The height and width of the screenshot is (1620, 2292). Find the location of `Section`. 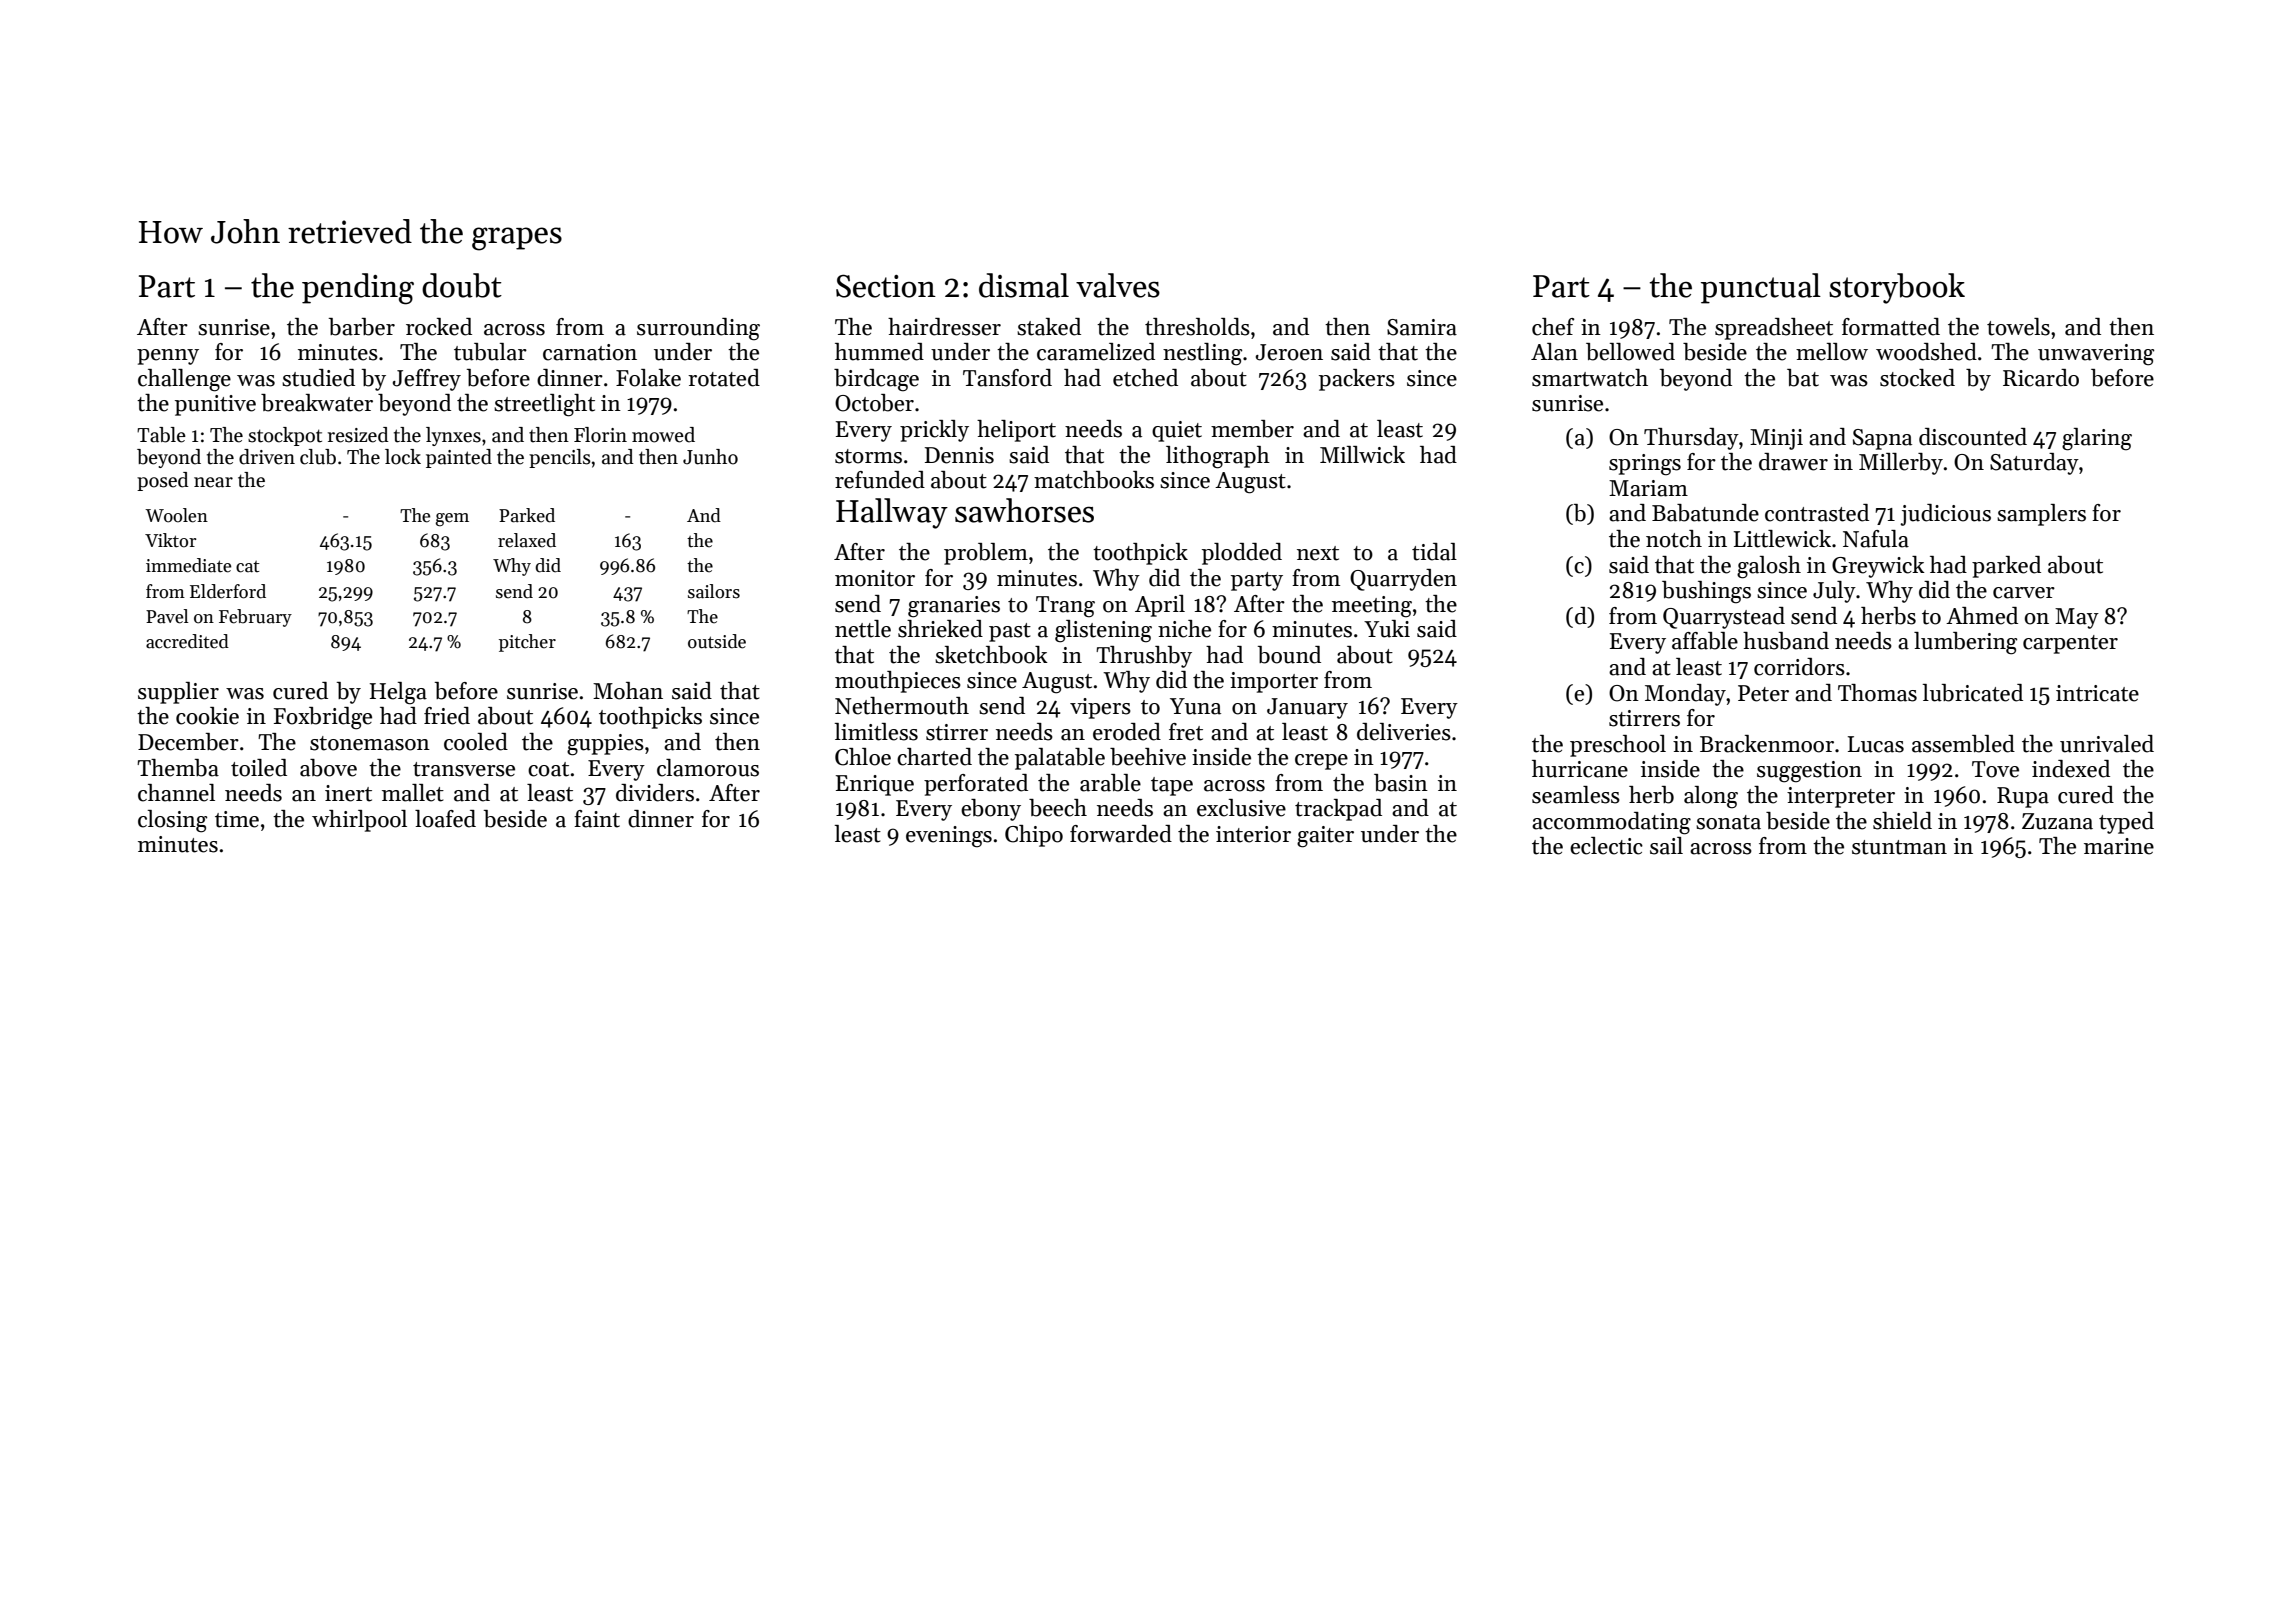

Section is located at coordinates (886, 286).
